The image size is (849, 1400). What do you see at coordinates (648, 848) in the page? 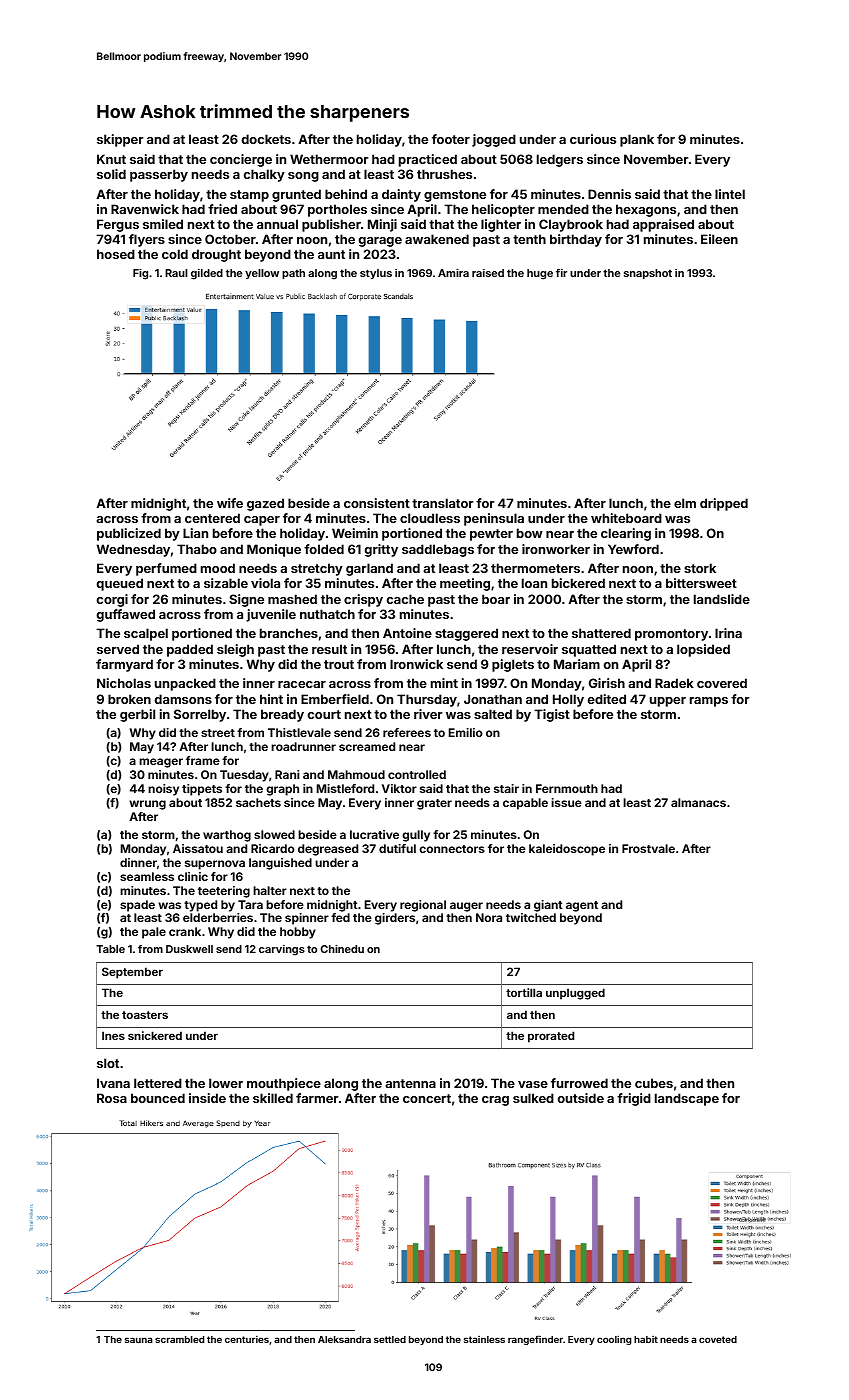
I see `Frostvale` at bounding box center [648, 848].
